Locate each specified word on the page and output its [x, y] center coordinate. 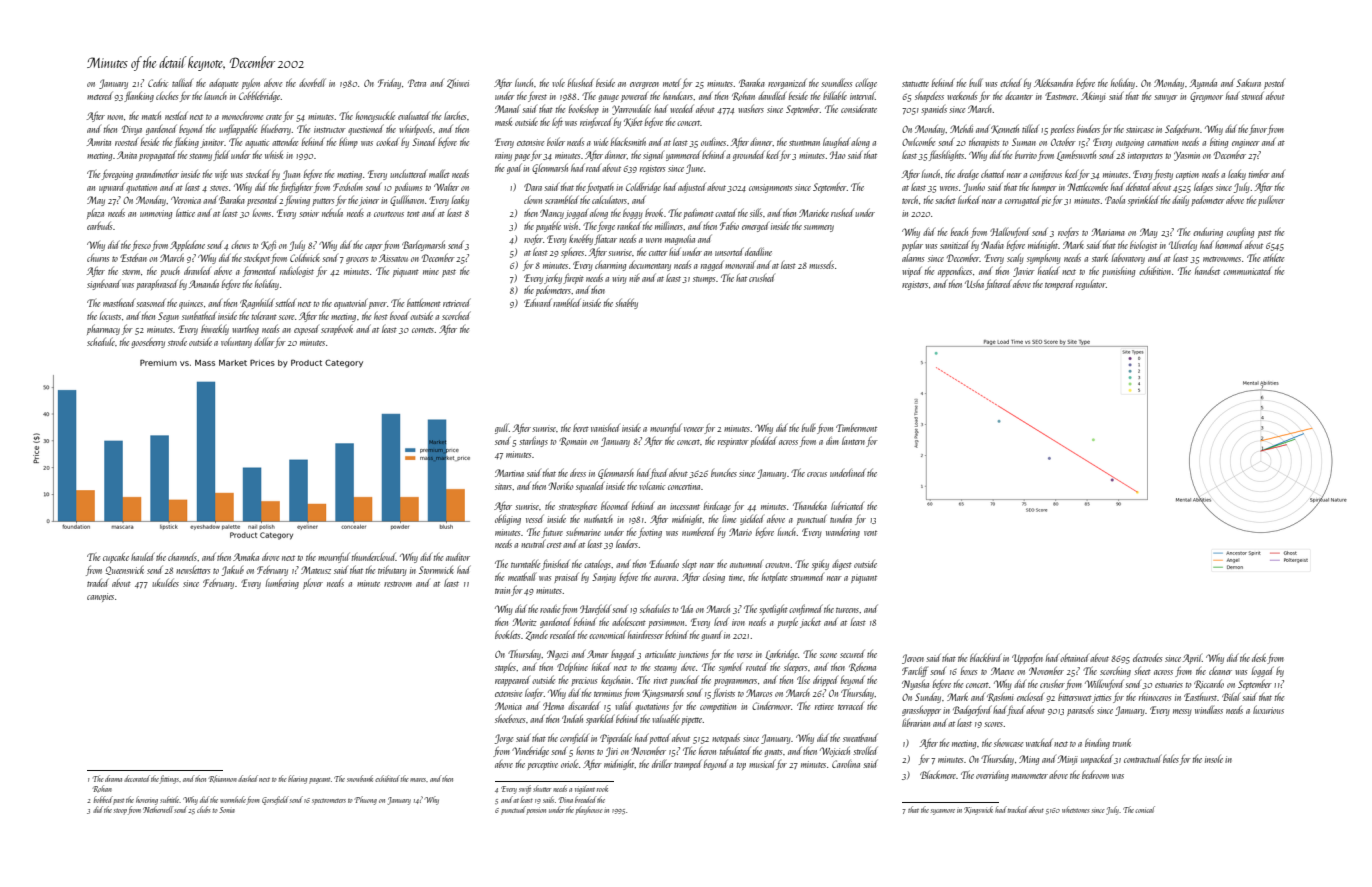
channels [182, 556]
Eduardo [664, 563]
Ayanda [1203, 84]
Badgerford [972, 710]
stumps [704, 280]
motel [671, 83]
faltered [998, 284]
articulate [660, 653]
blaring [297, 779]
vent [870, 533]
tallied [182, 83]
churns [98, 258]
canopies [100, 597]
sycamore [943, 812]
